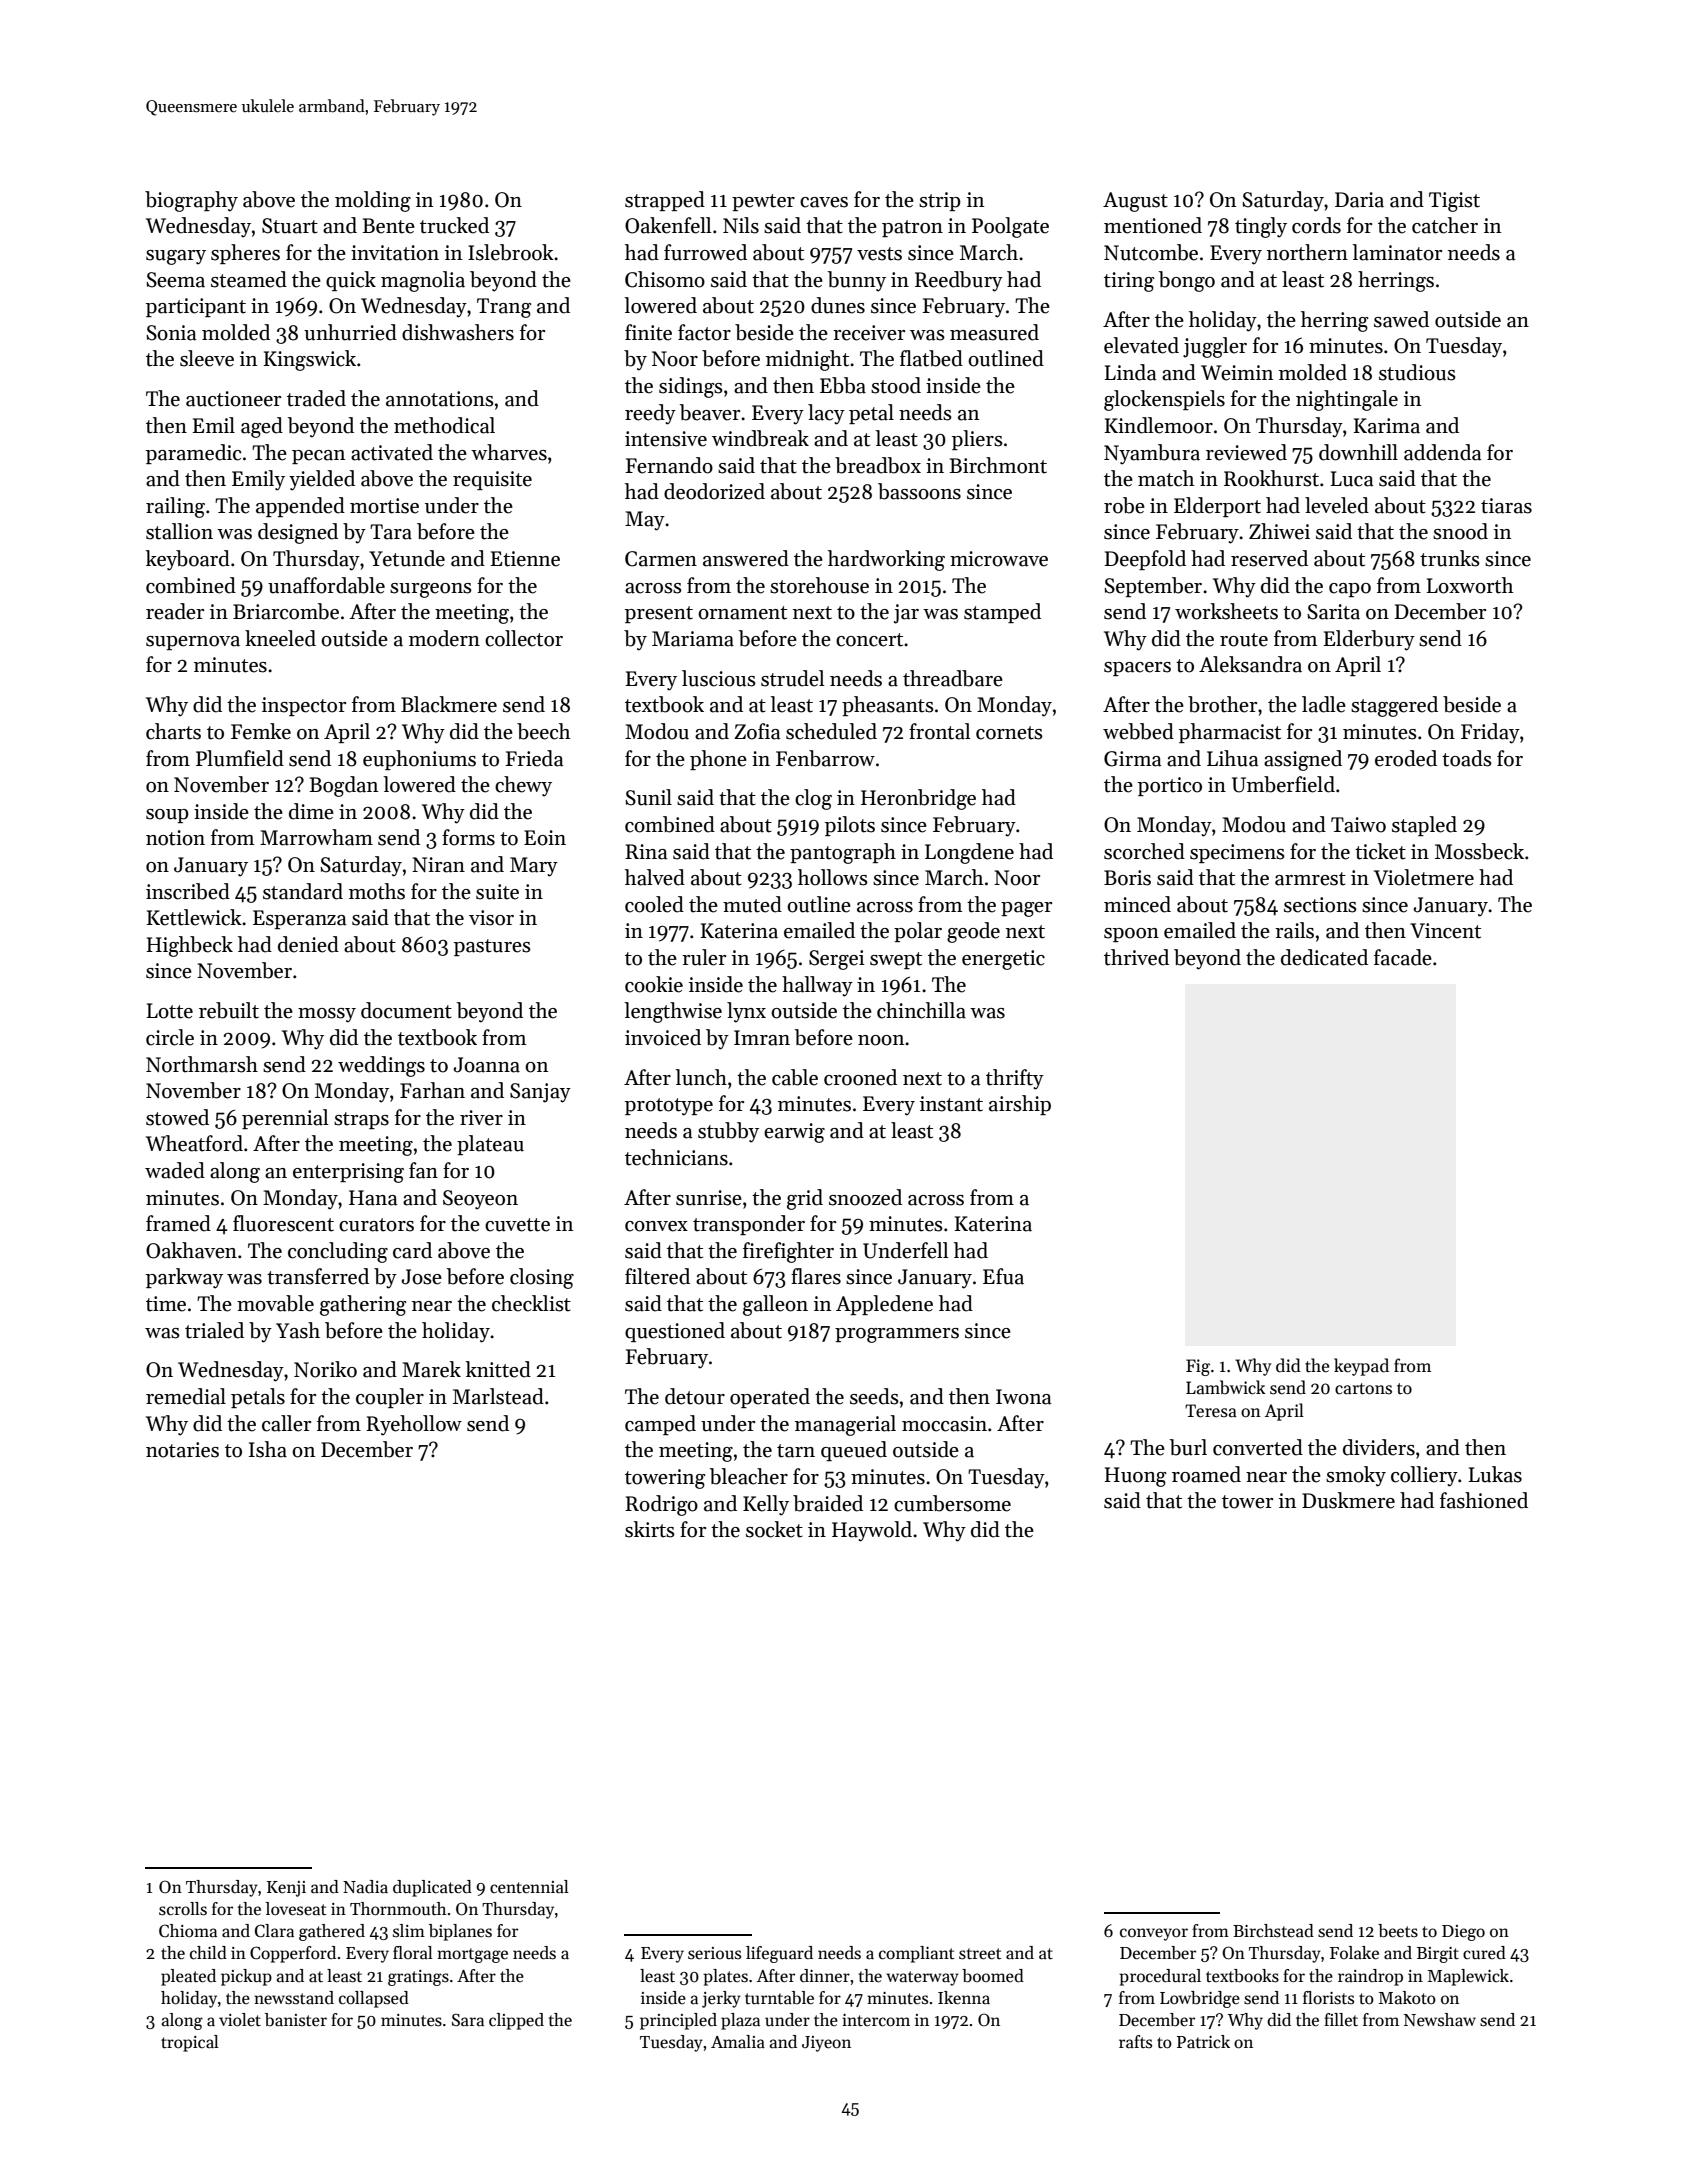 The image size is (1683, 2178). I want to click on Birchstead, so click(1273, 1931).
